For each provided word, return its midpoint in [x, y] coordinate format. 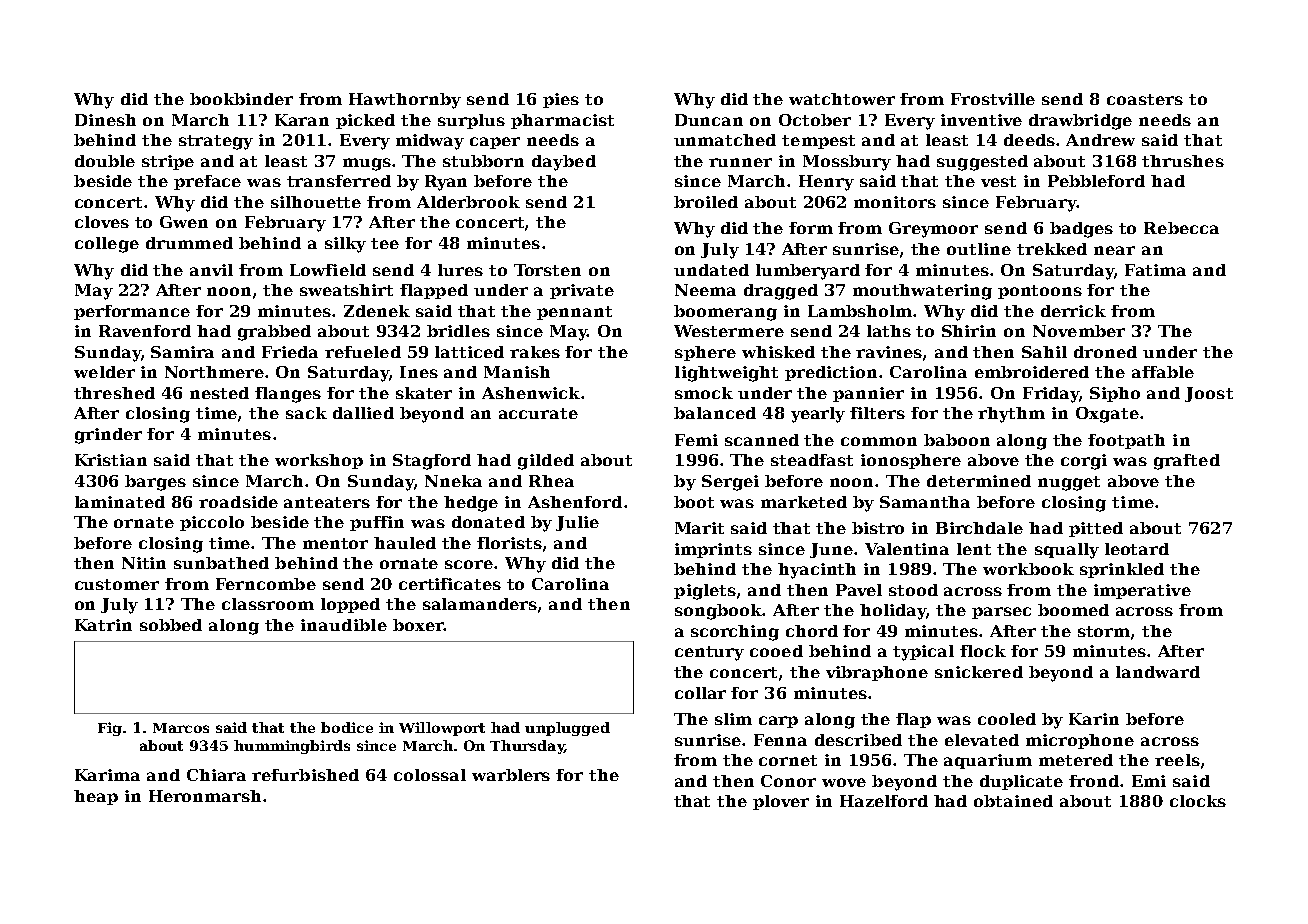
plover [781, 802]
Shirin [969, 331]
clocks [1198, 801]
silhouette [316, 202]
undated [711, 270]
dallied [363, 413]
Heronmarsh [205, 796]
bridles [458, 331]
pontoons [1040, 292]
